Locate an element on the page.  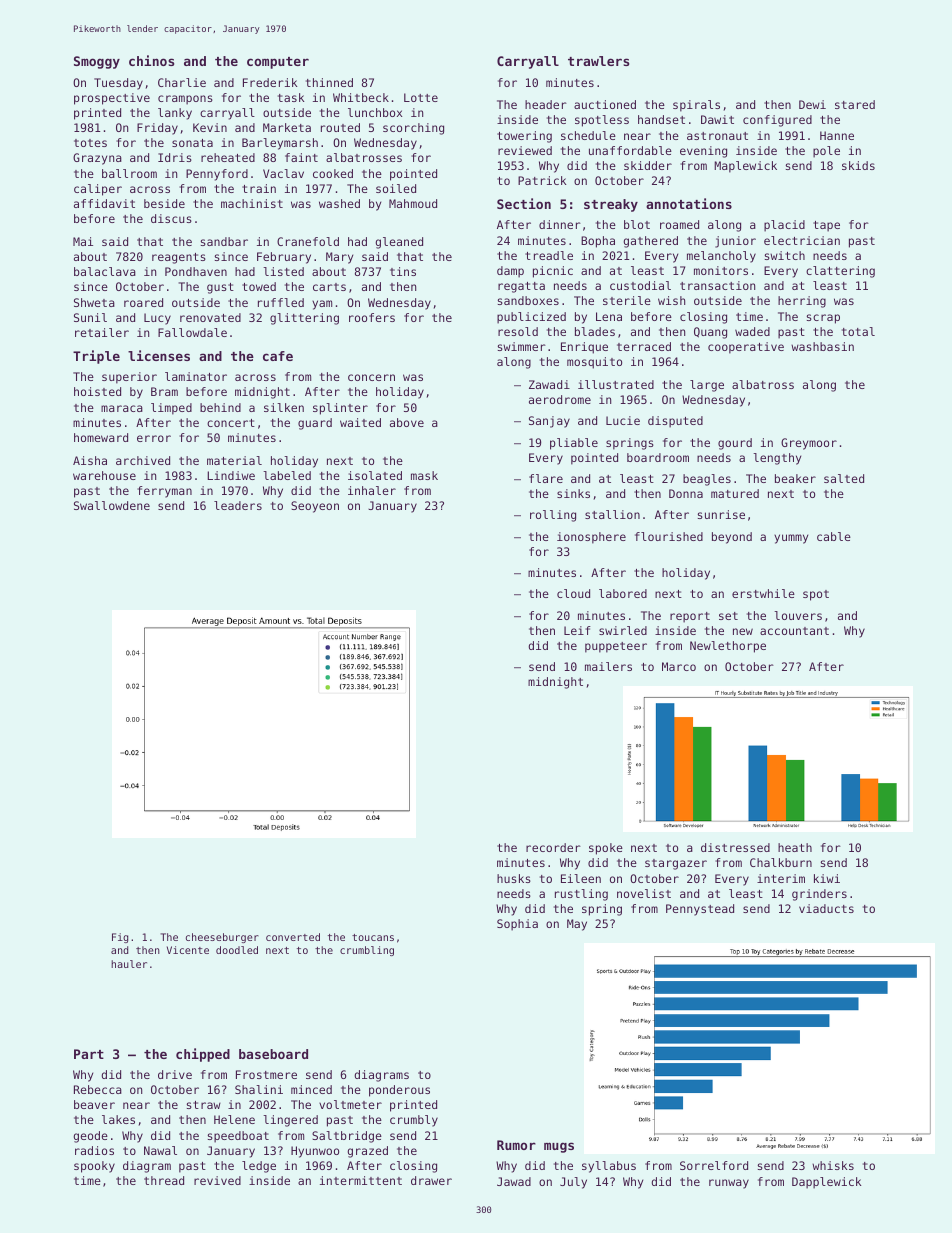
thinned is located at coordinates (329, 82).
